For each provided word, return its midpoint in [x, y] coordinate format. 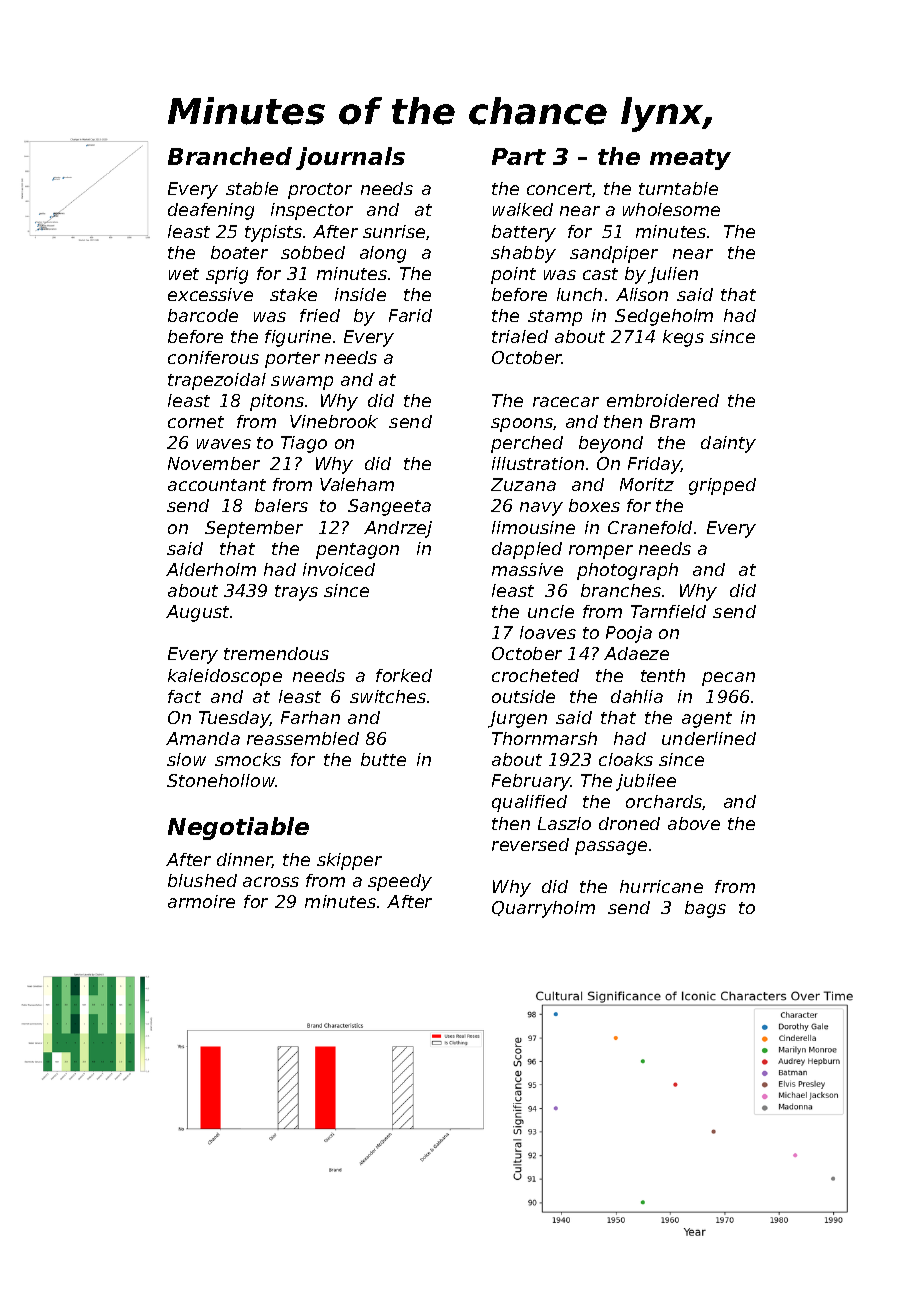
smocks [248, 759]
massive [527, 569]
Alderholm [211, 569]
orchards [664, 802]
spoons [522, 425]
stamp [555, 318]
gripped [722, 486]
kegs [683, 338]
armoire [201, 901]
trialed [520, 336]
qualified [529, 803]
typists [273, 233]
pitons [277, 402]
